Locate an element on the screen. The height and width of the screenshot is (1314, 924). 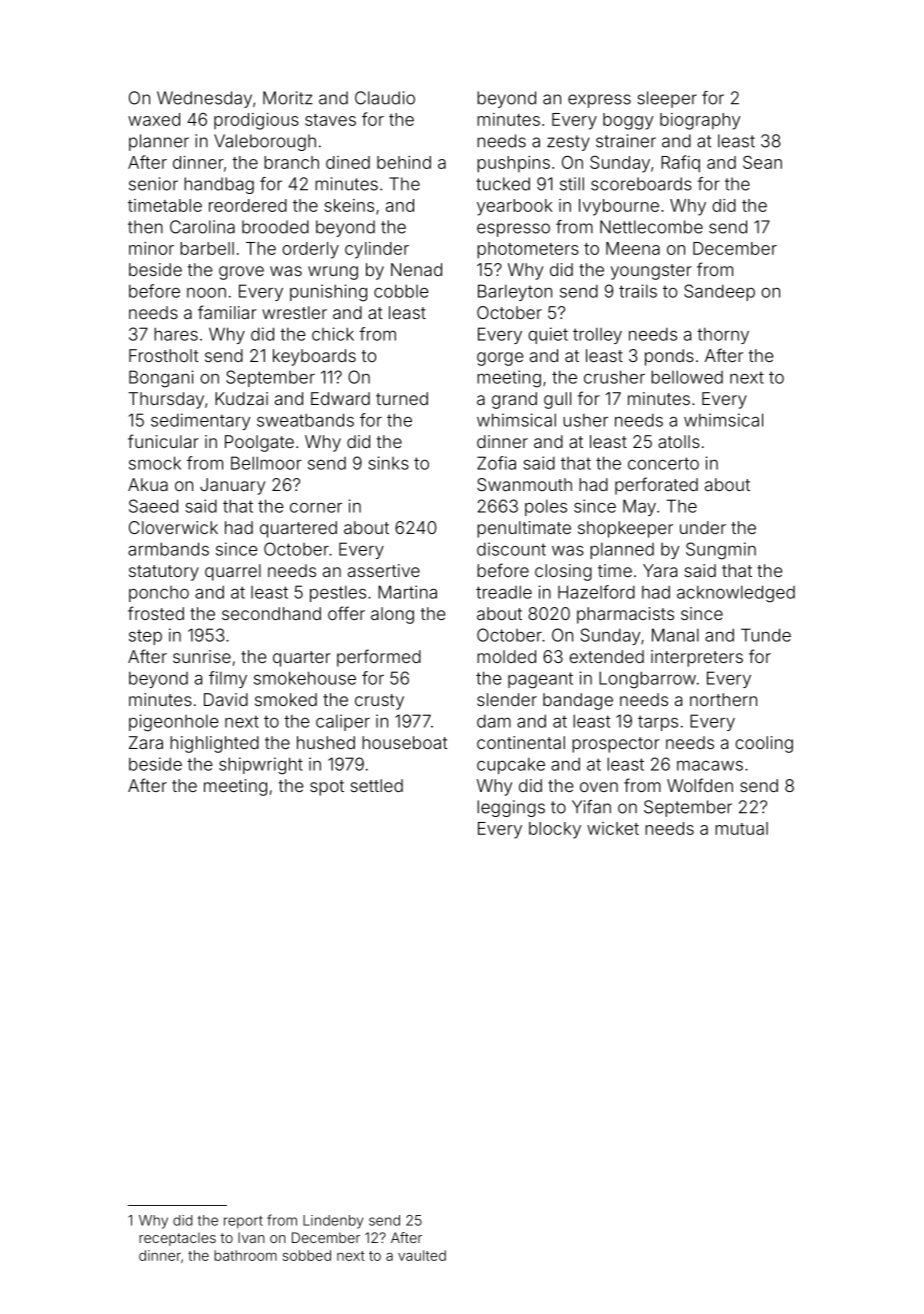
wicket is located at coordinates (613, 828).
